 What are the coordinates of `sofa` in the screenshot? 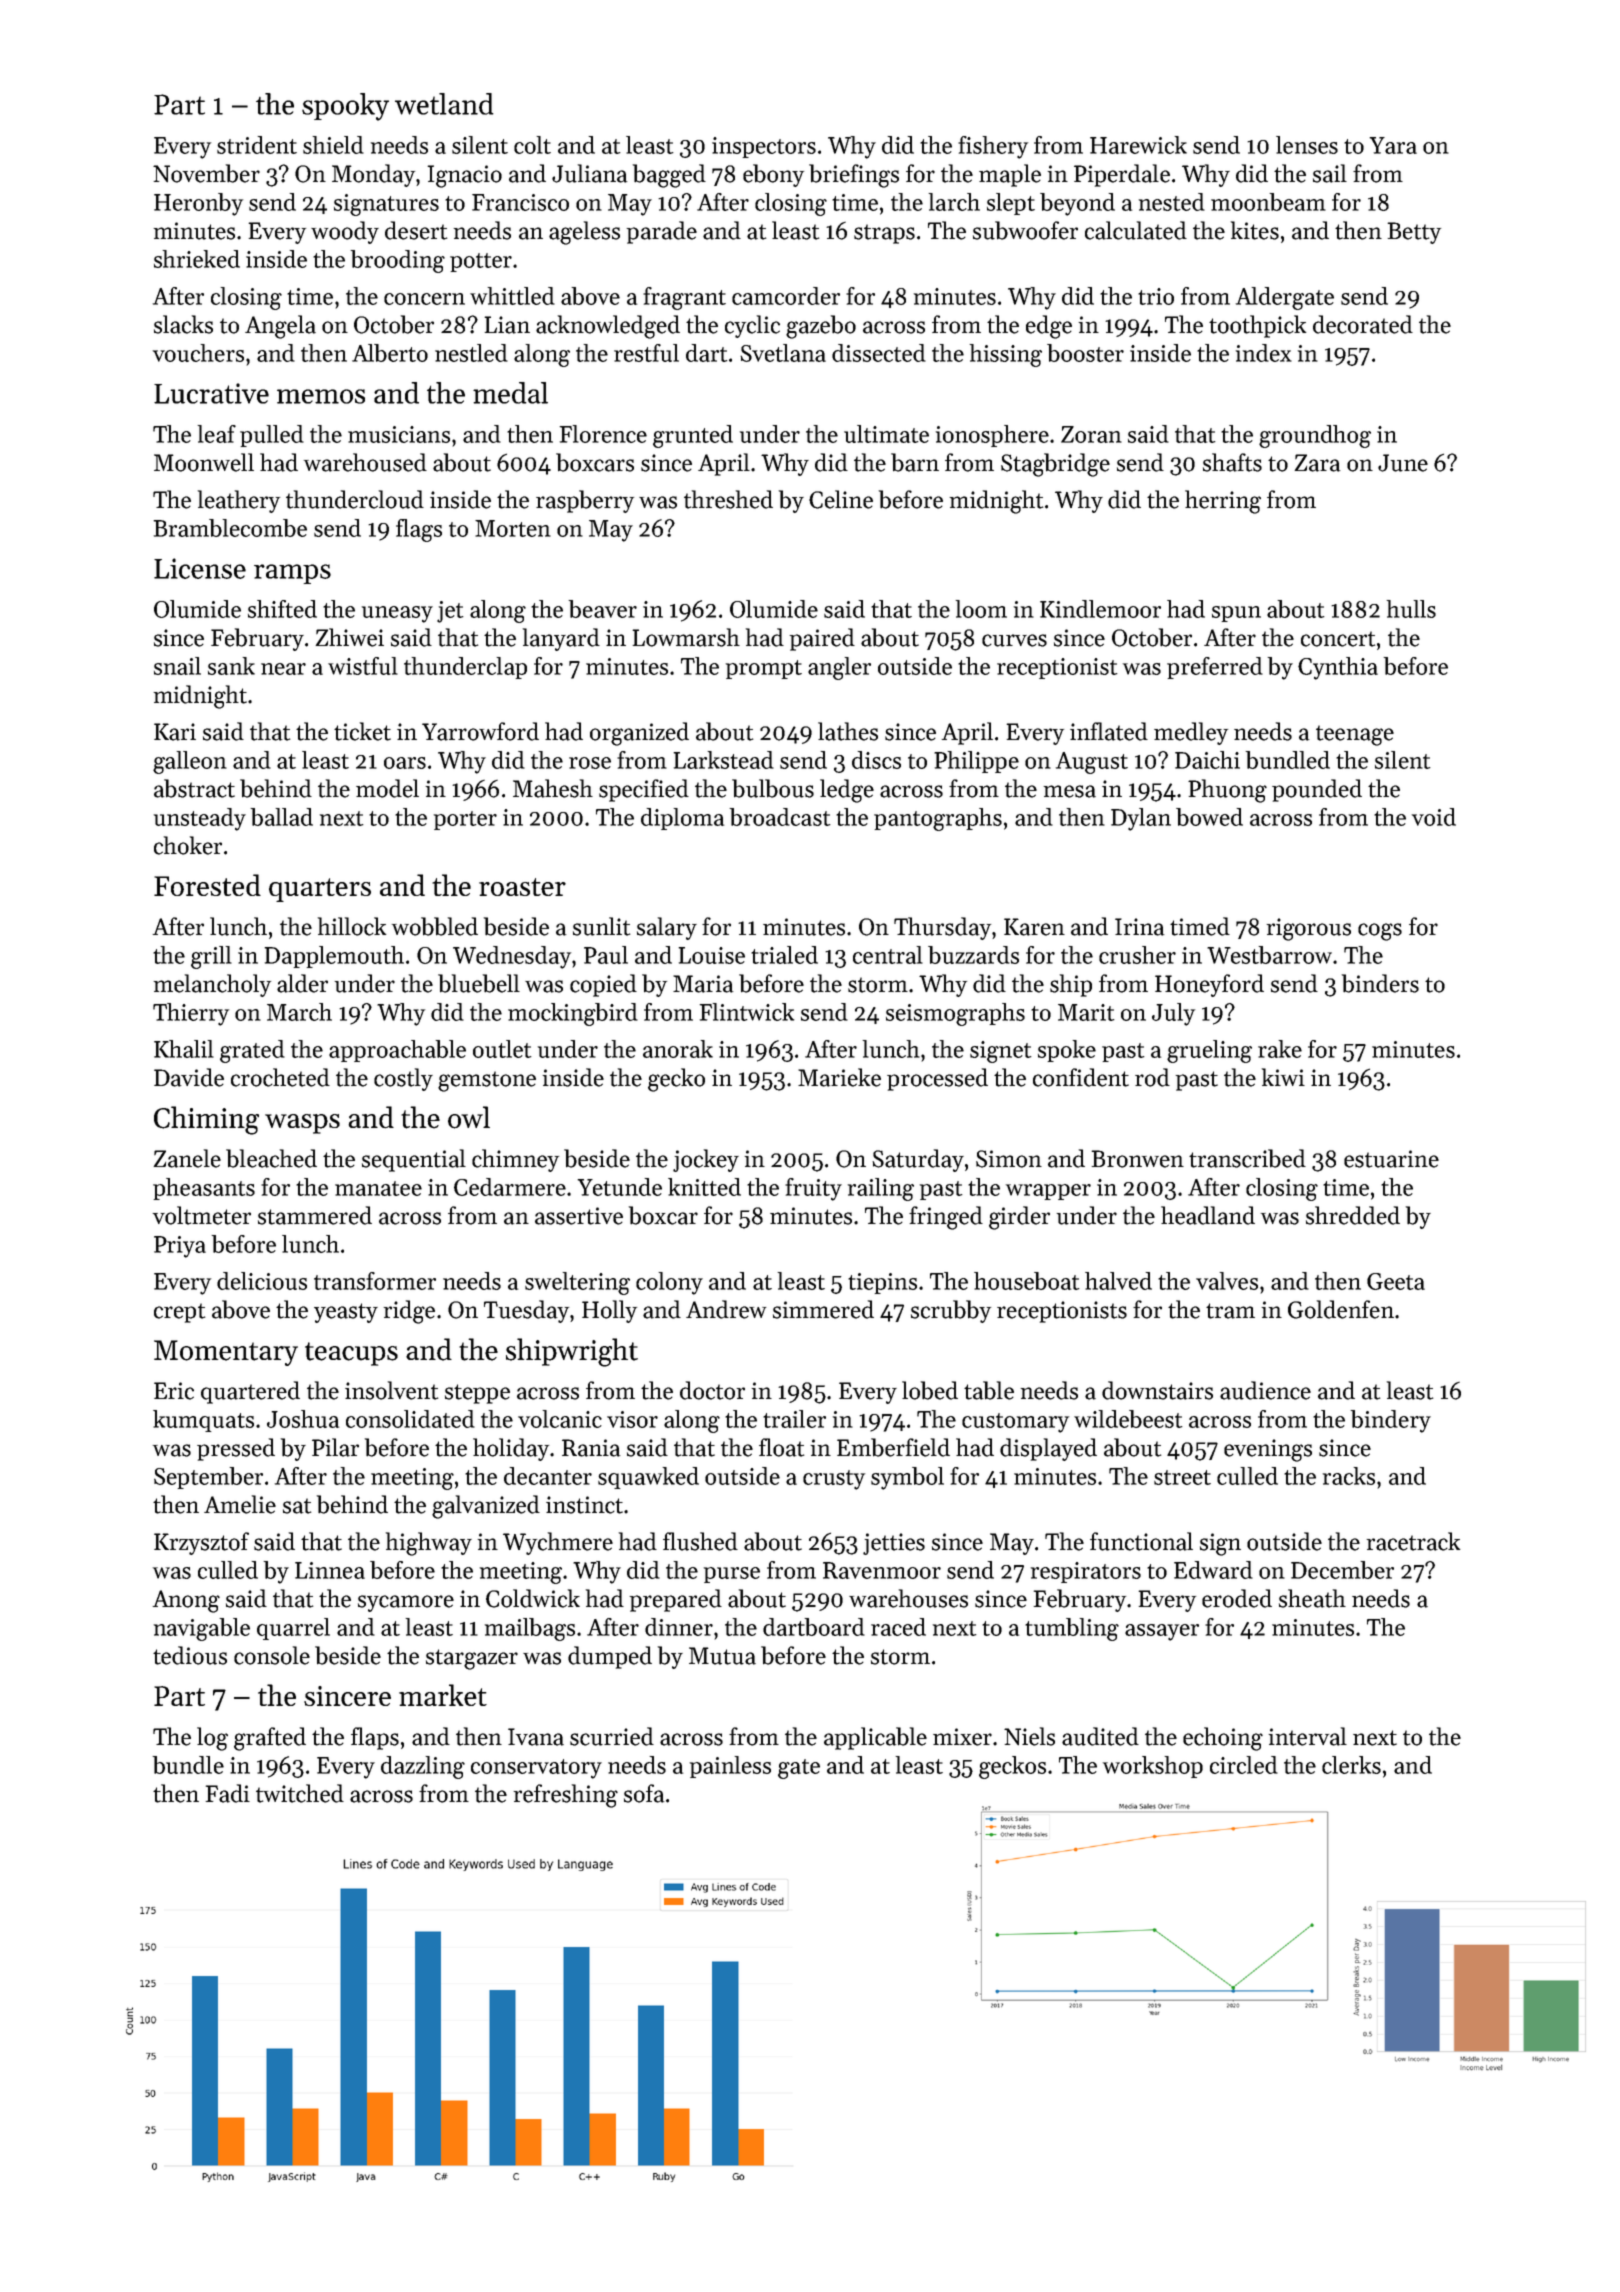 It's located at (644, 1793).
